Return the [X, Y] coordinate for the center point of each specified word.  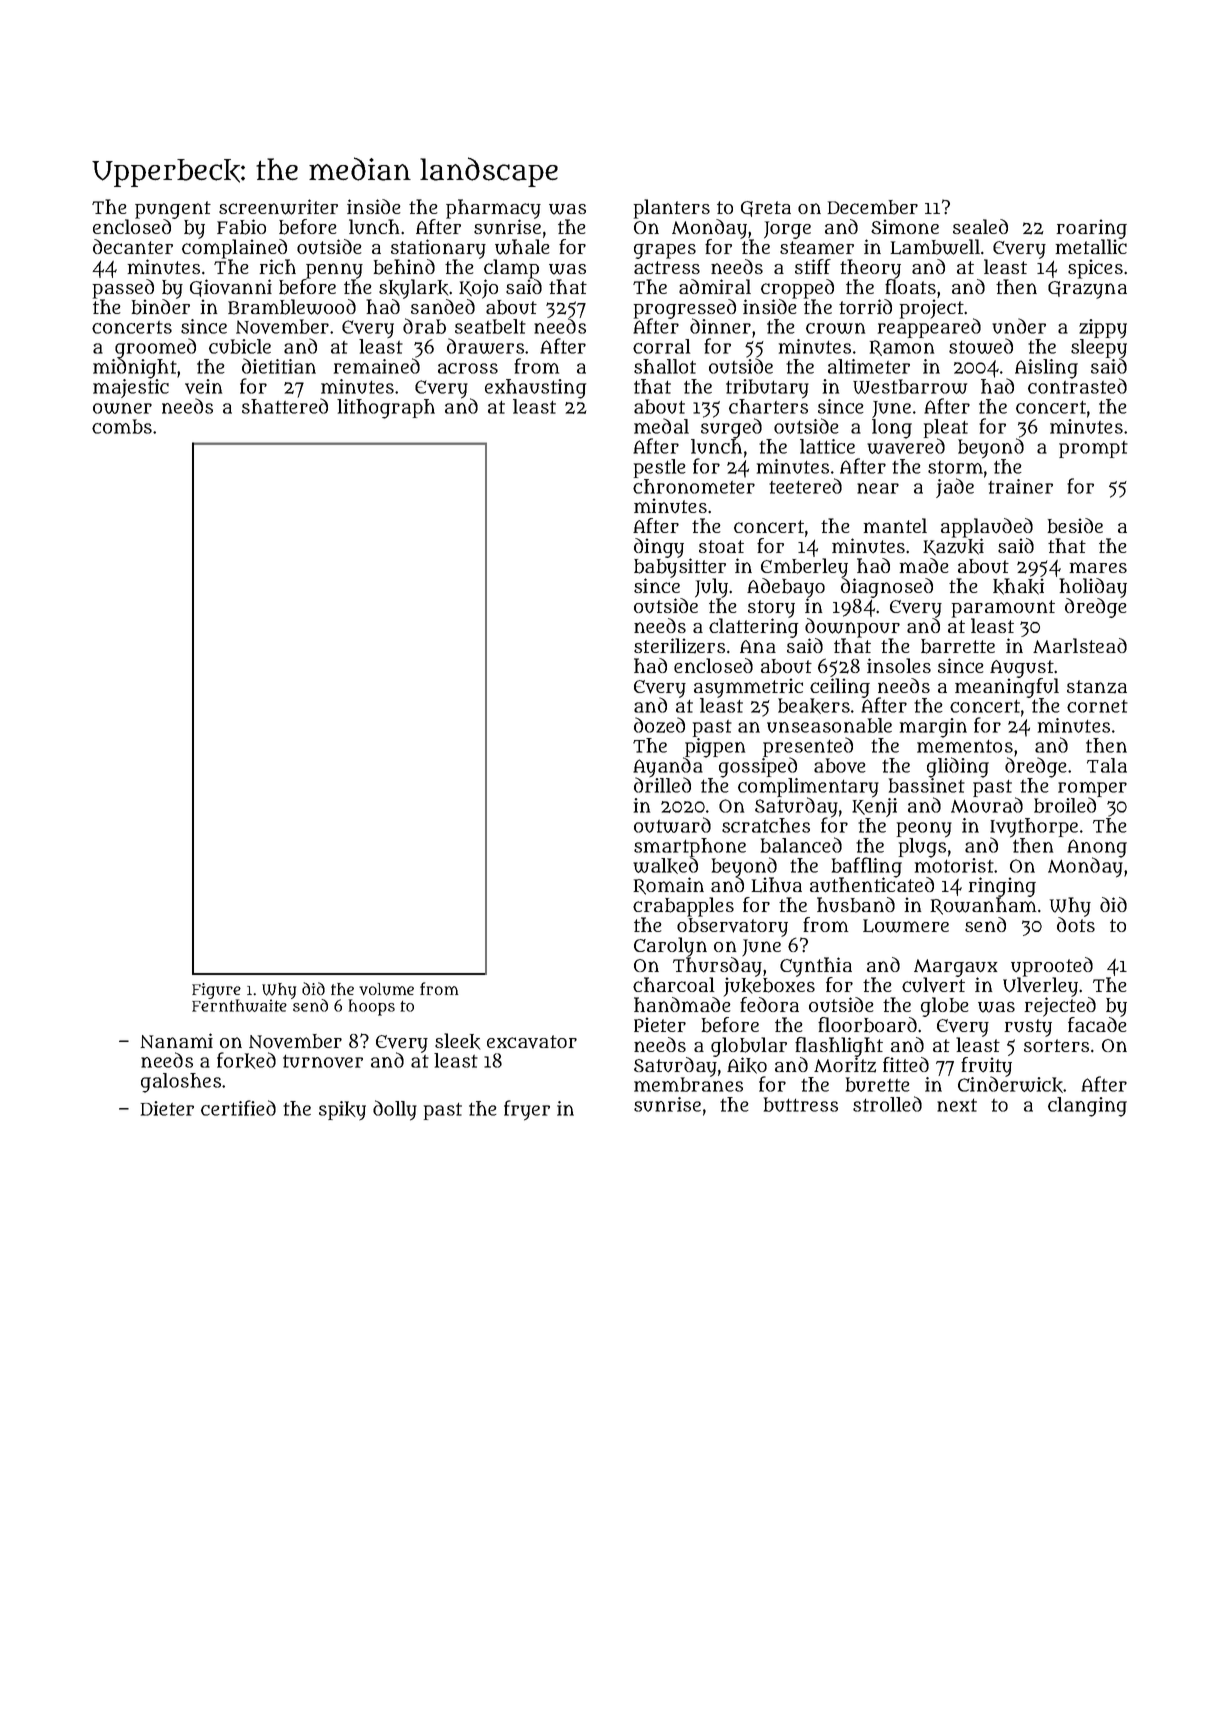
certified [238, 1108]
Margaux [955, 968]
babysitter [680, 568]
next [957, 1105]
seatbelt [490, 326]
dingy [659, 548]
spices [1095, 269]
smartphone [690, 847]
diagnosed [887, 588]
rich [278, 266]
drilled [662, 785]
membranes [688, 1084]
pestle [660, 468]
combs [122, 426]
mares [1098, 567]
